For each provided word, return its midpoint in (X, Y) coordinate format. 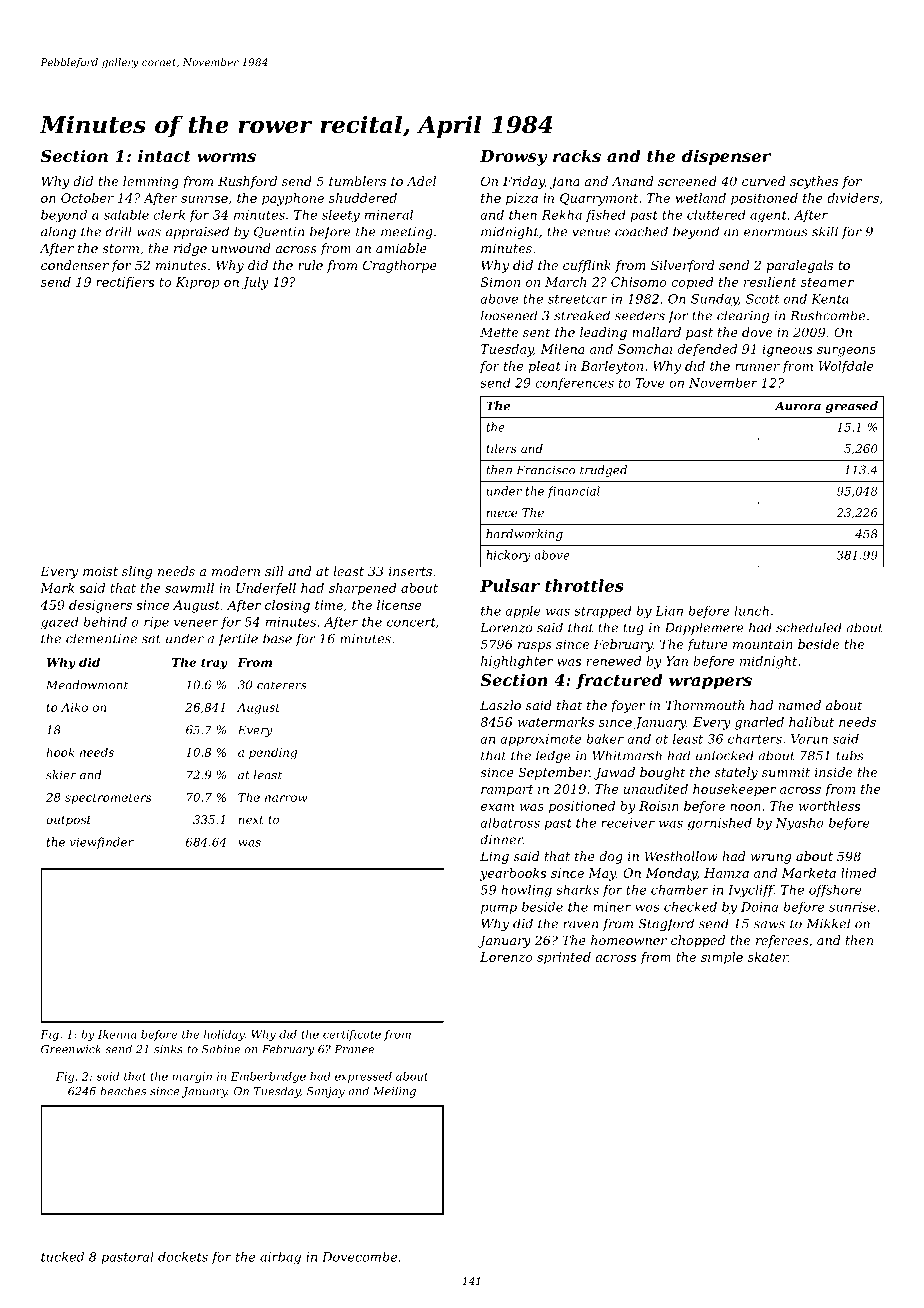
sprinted (564, 958)
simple (722, 958)
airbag (280, 1258)
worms (226, 157)
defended (707, 350)
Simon (500, 282)
